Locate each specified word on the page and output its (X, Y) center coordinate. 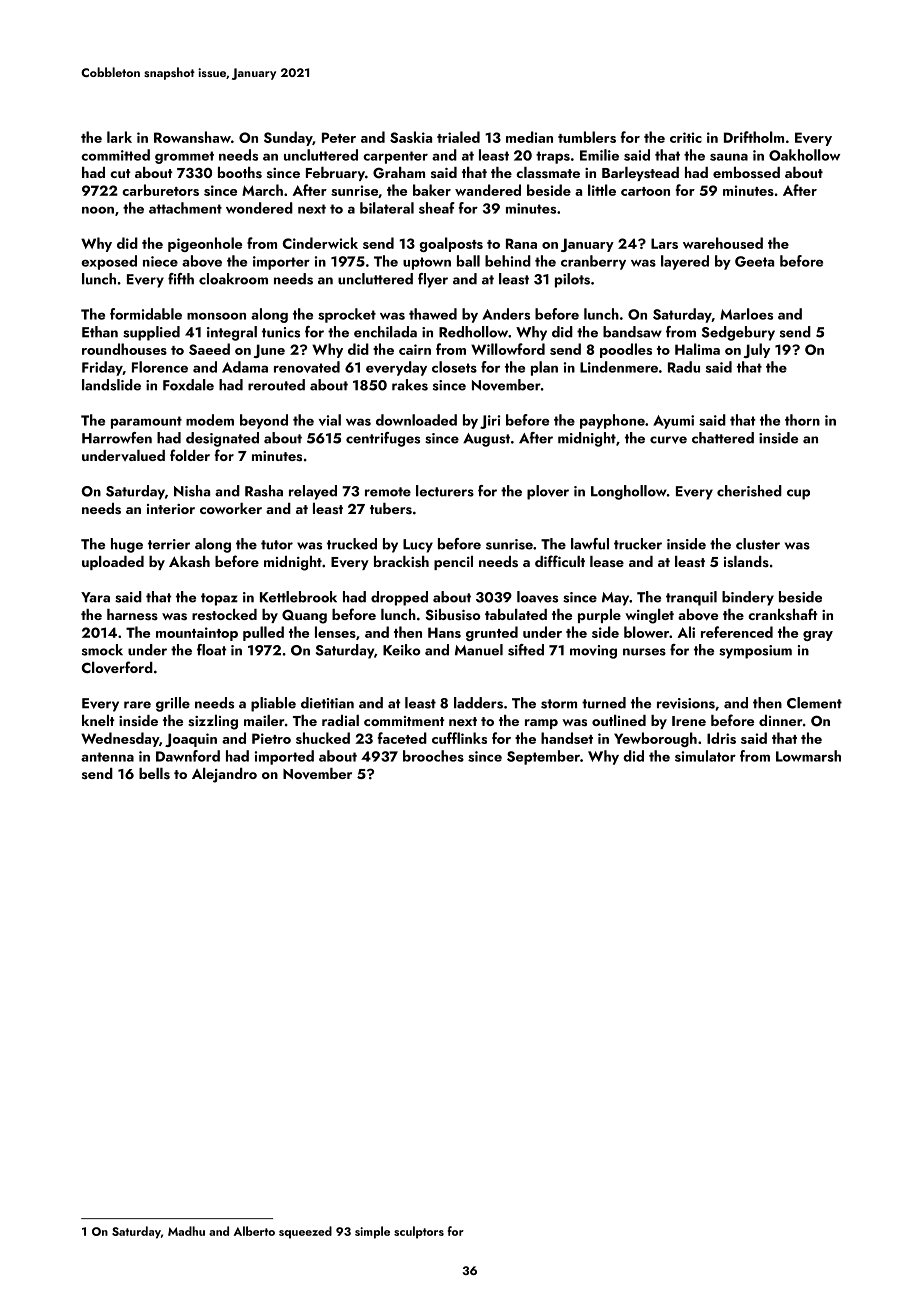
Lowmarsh (808, 756)
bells (154, 773)
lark (119, 137)
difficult (560, 561)
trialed (458, 137)
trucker (638, 544)
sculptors (419, 1232)
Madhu (186, 1231)
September (543, 757)
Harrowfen (117, 438)
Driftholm (754, 137)
